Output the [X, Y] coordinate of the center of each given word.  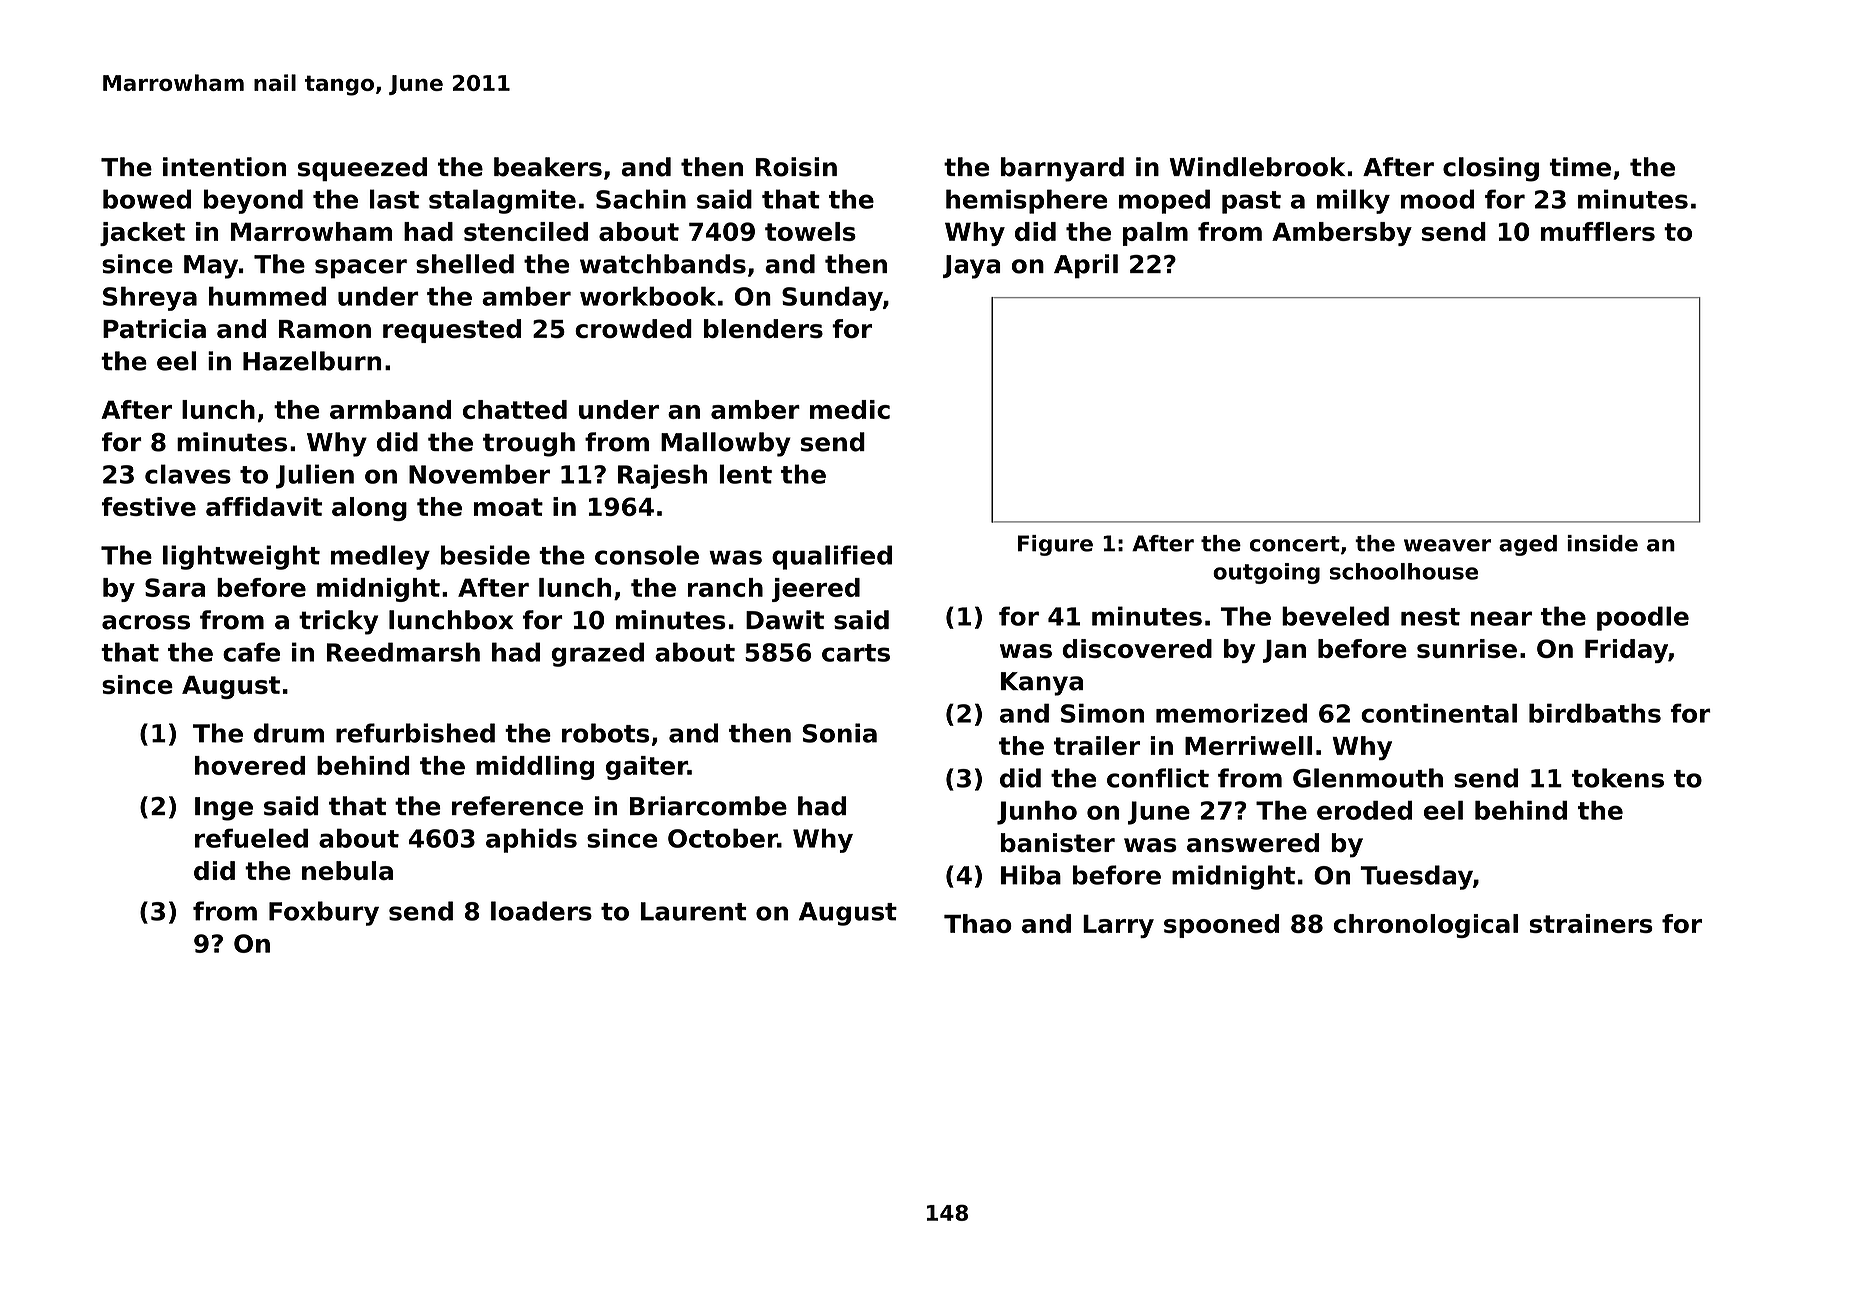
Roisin [796, 167]
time [1580, 167]
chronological [1426, 926]
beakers [548, 167]
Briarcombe [708, 806]
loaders [541, 911]
